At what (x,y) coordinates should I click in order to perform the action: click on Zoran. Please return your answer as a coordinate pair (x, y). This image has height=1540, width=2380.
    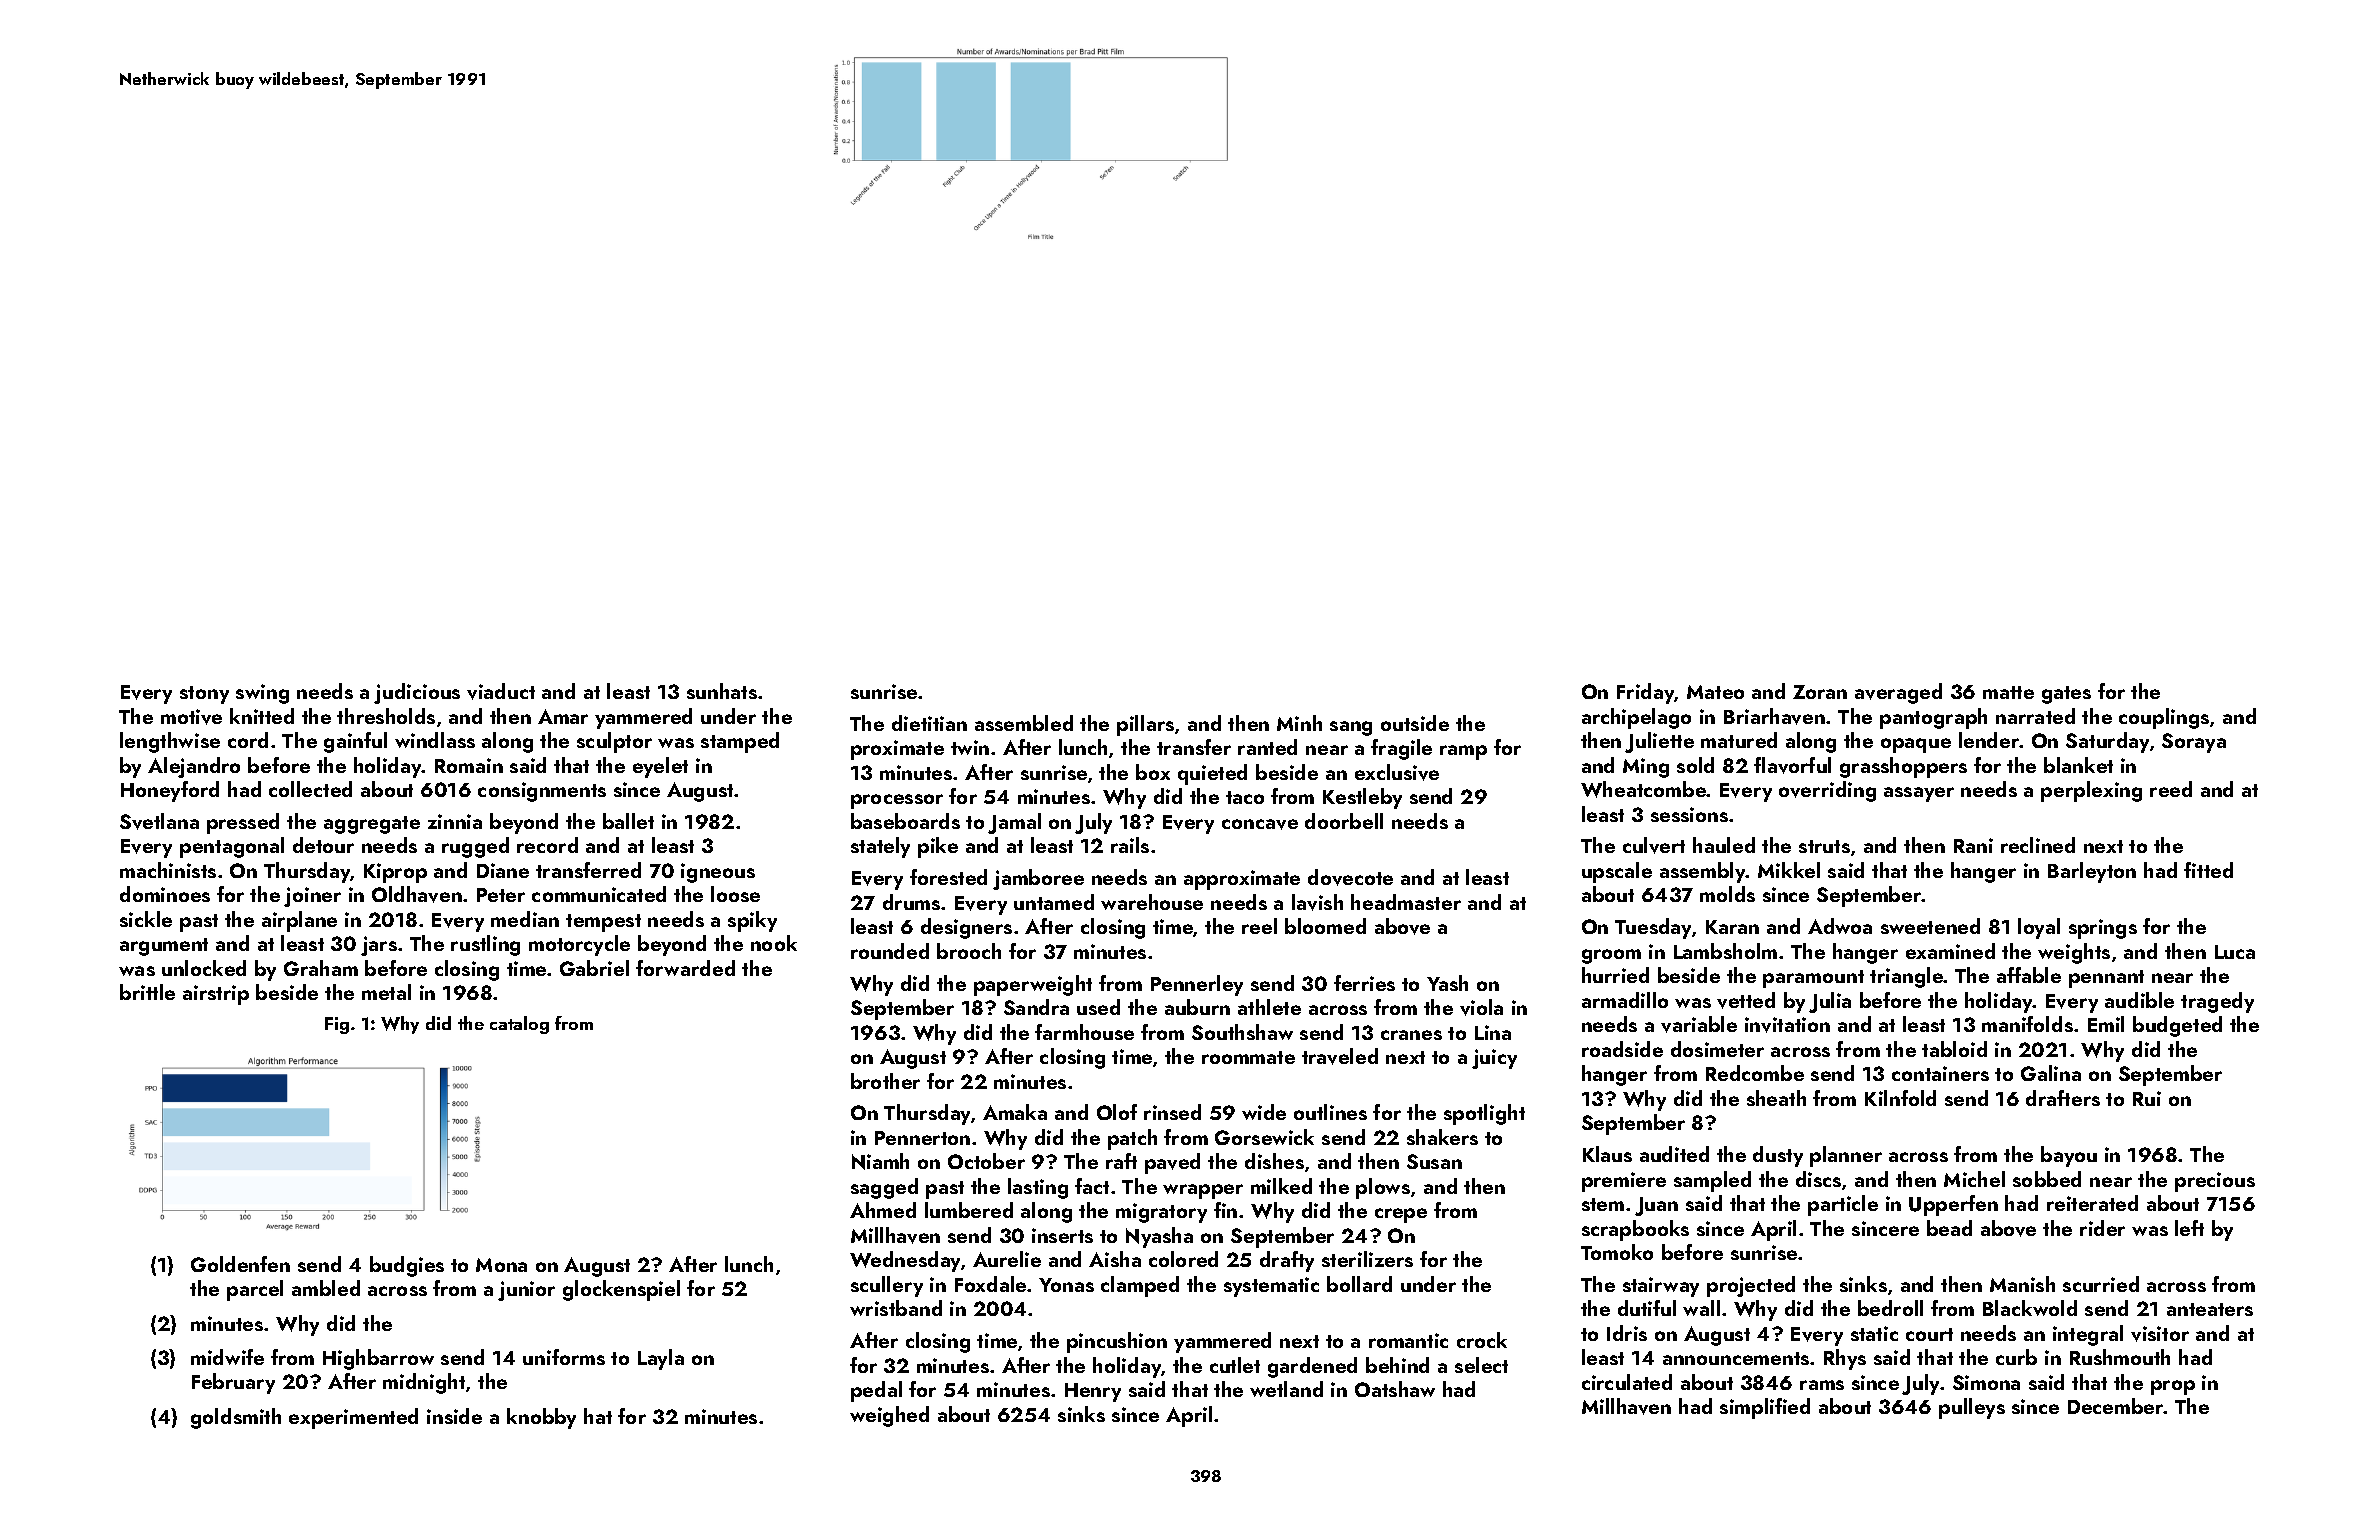
    Looking at the image, I should click on (1820, 692).
